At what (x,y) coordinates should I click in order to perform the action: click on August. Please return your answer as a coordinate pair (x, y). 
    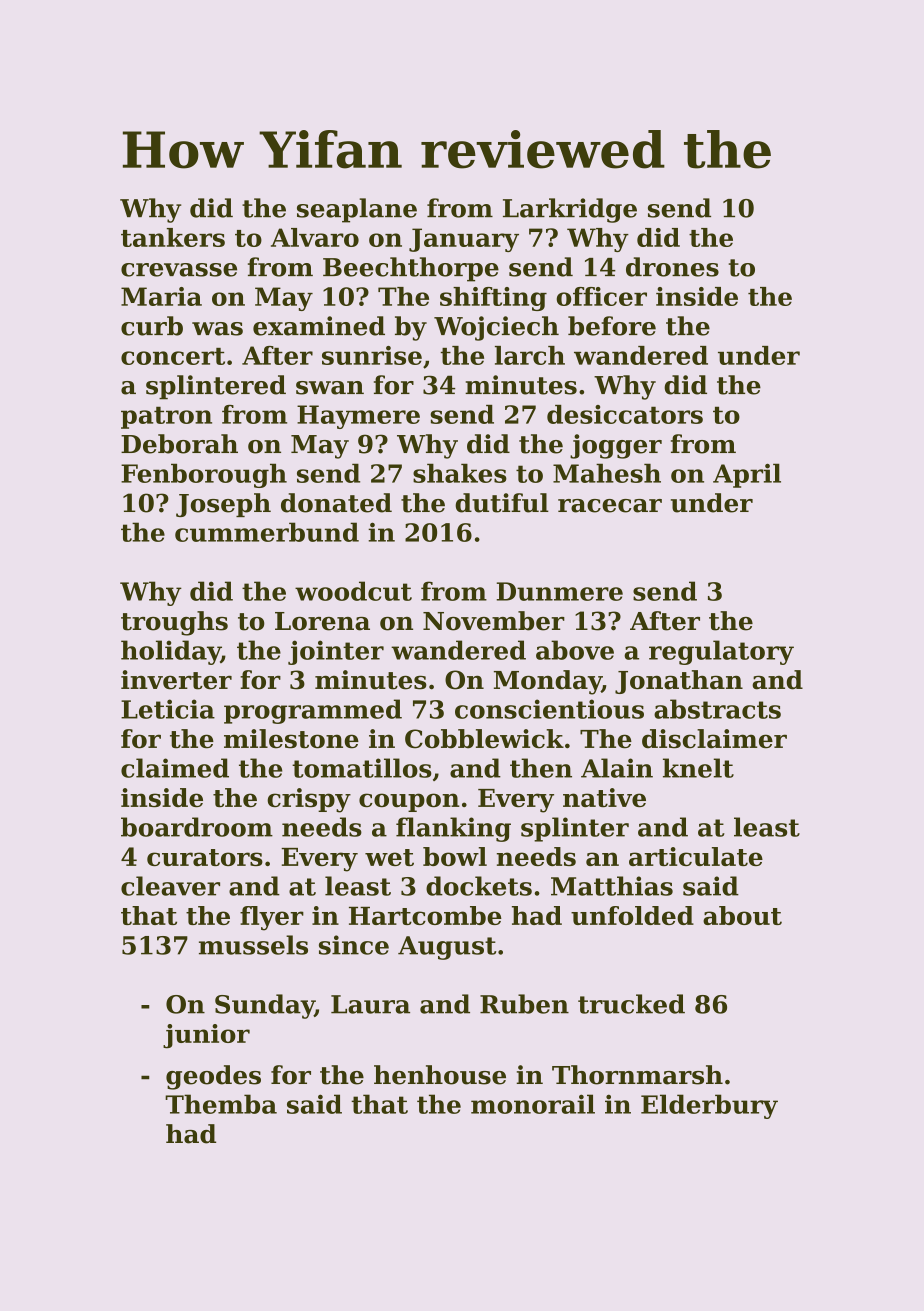
    Looking at the image, I should click on (447, 948).
